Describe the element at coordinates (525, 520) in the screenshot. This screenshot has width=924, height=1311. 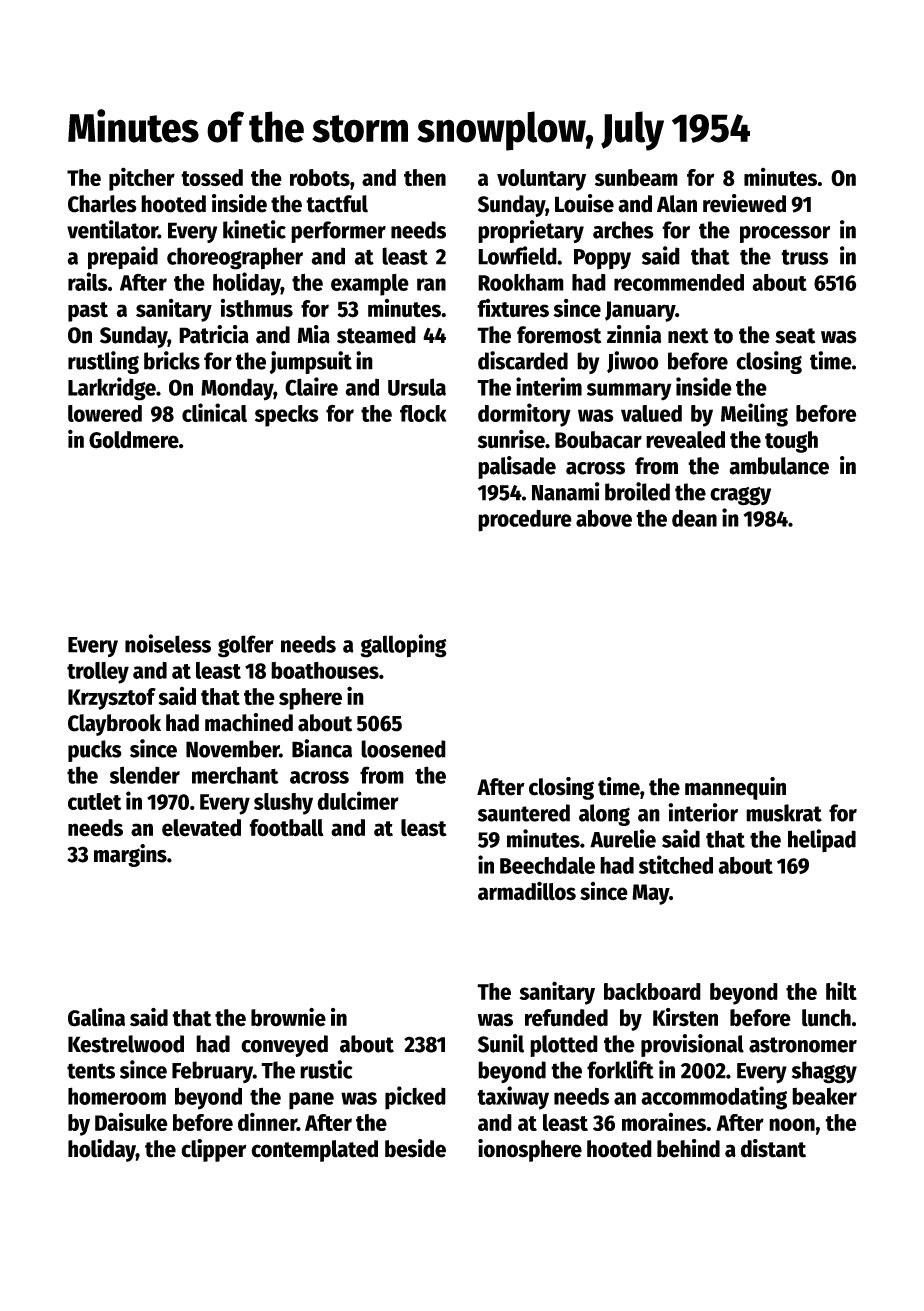
I see `procedure` at that location.
